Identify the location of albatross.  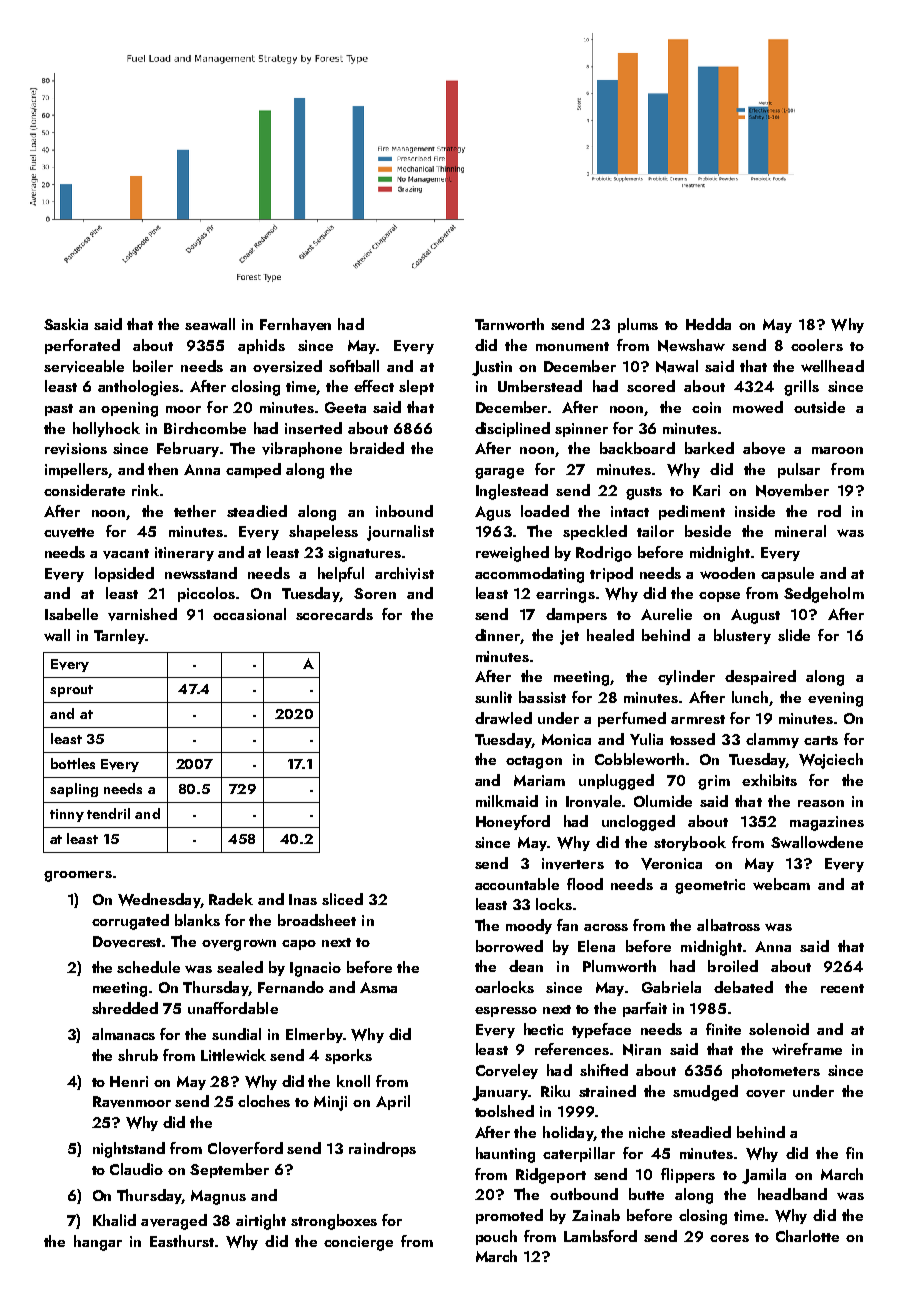
(728, 925).
